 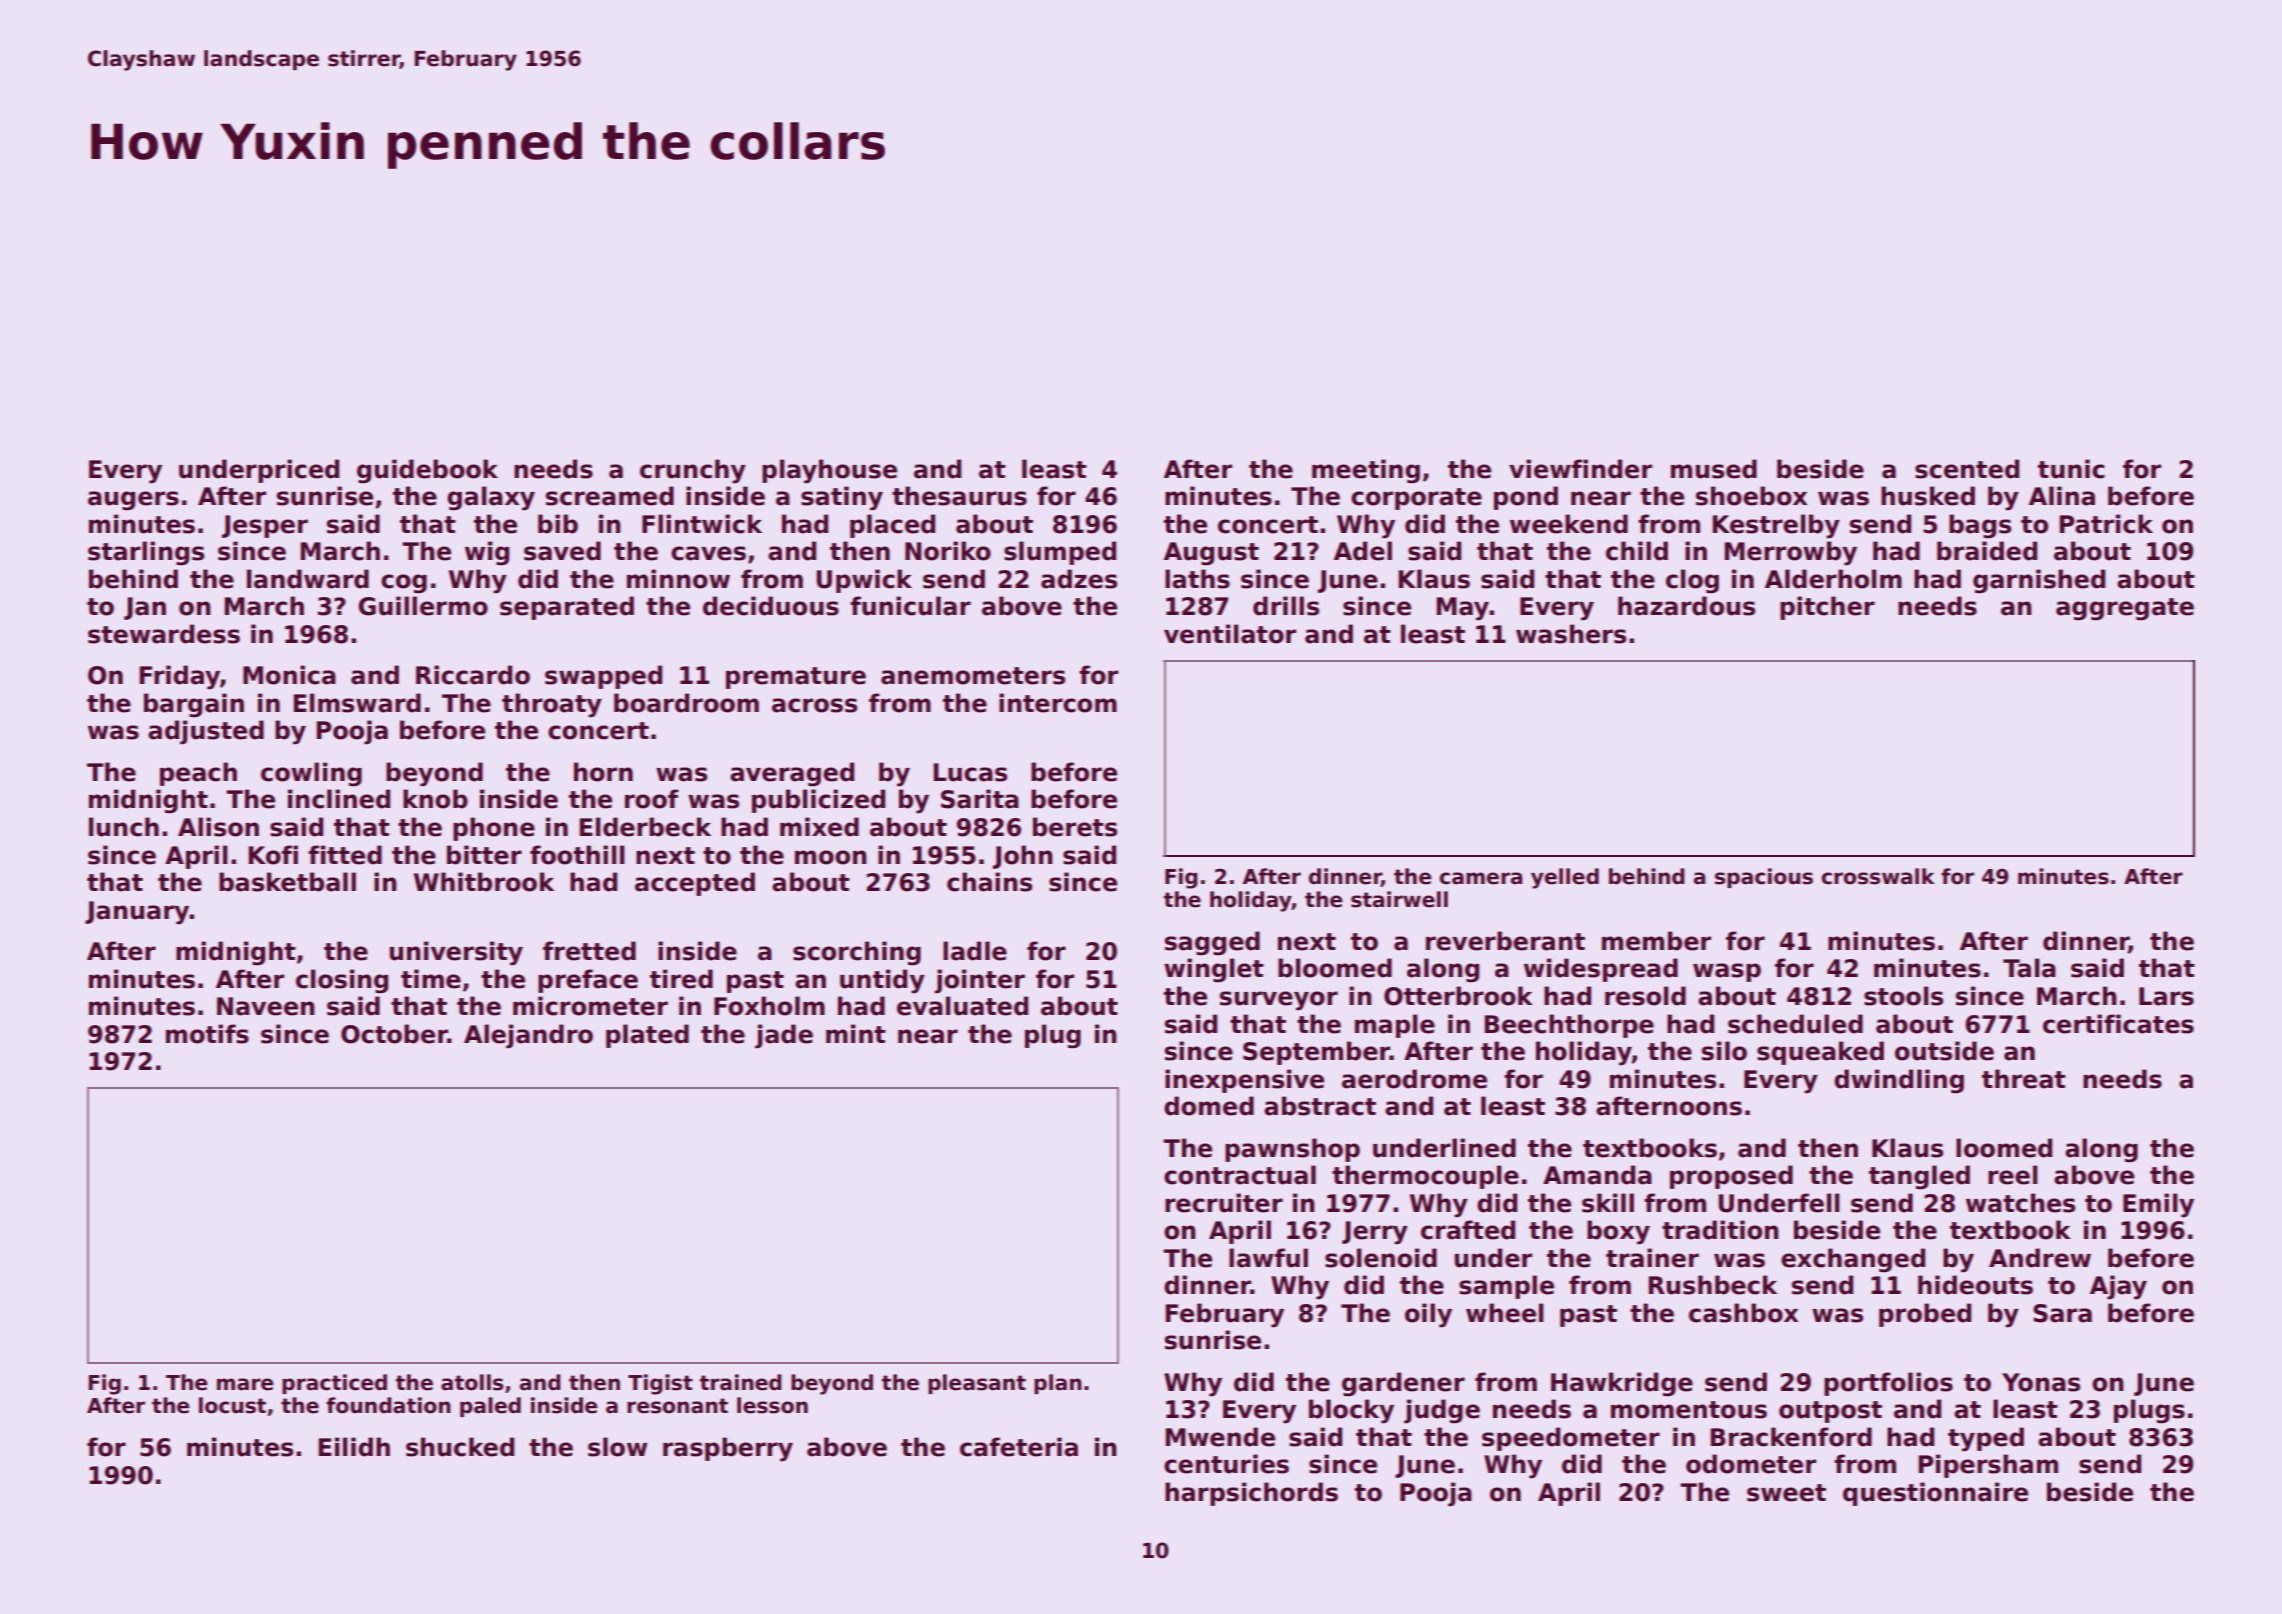 What do you see at coordinates (137, 913) in the image?
I see `January` at bounding box center [137, 913].
